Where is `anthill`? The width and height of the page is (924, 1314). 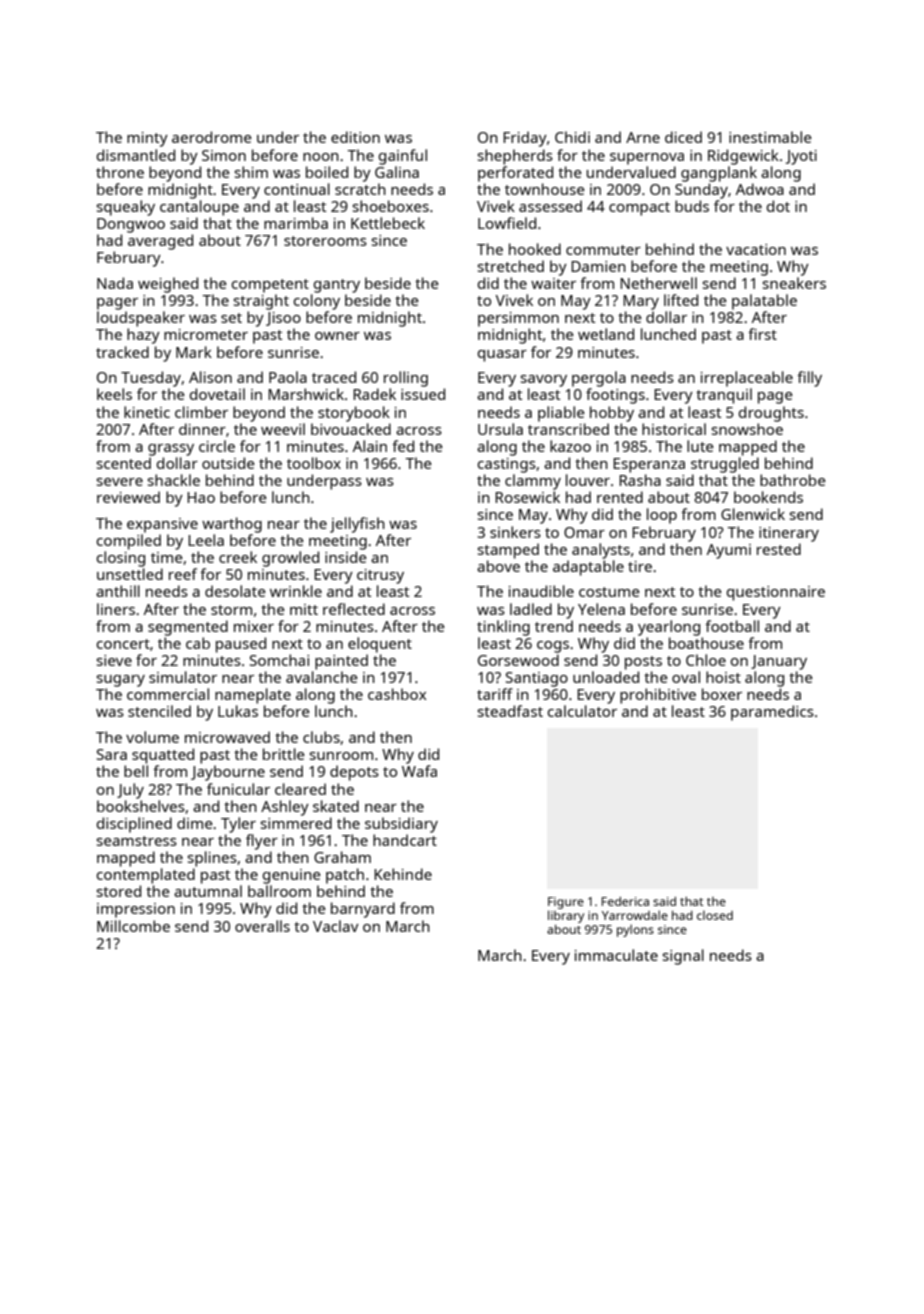
anthill is located at coordinates (118, 591).
